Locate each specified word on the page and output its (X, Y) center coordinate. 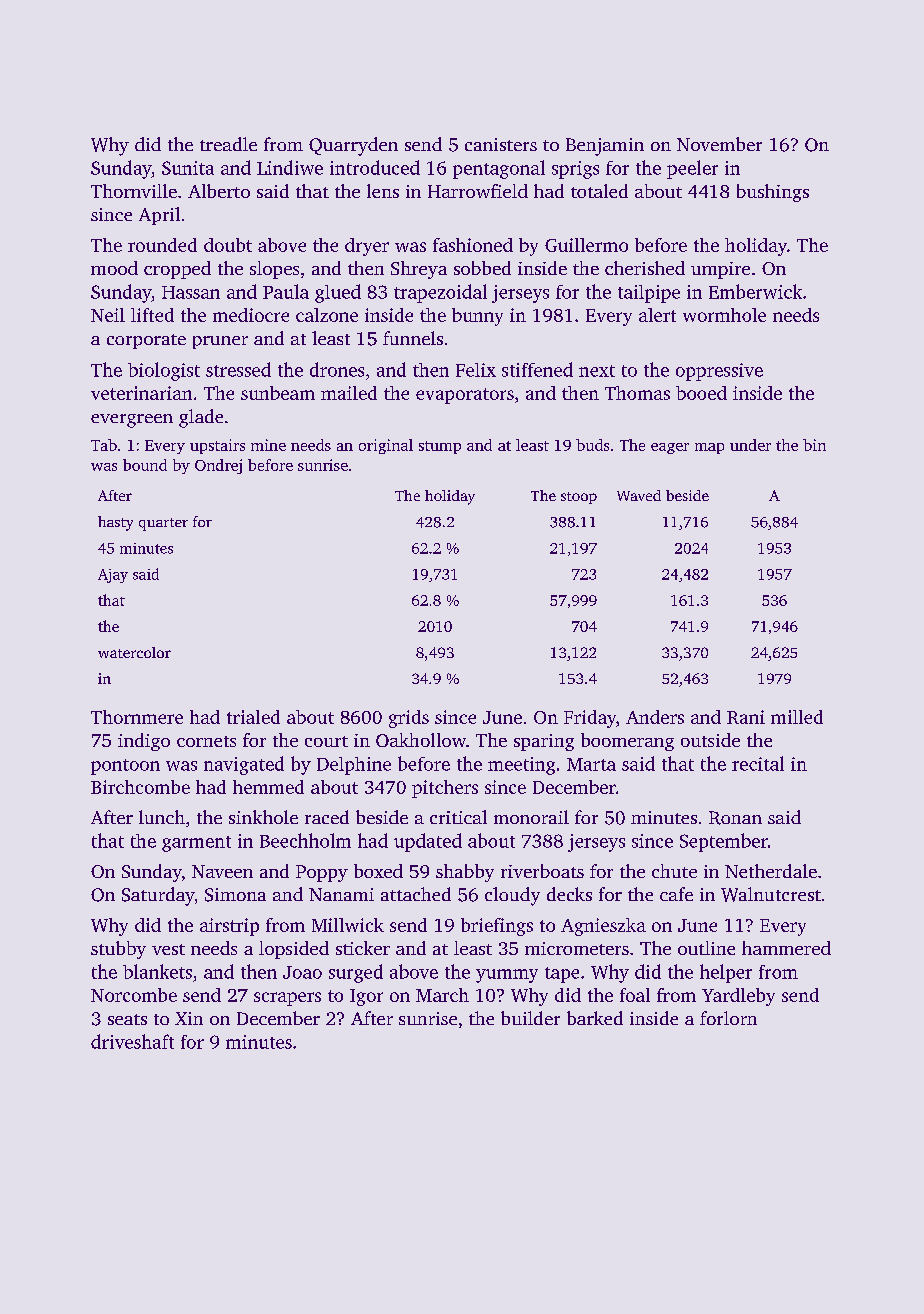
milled (797, 717)
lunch (162, 817)
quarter (163, 524)
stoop (579, 498)
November (719, 144)
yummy (507, 976)
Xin (189, 1018)
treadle (228, 144)
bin (814, 445)
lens (383, 191)
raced (327, 817)
